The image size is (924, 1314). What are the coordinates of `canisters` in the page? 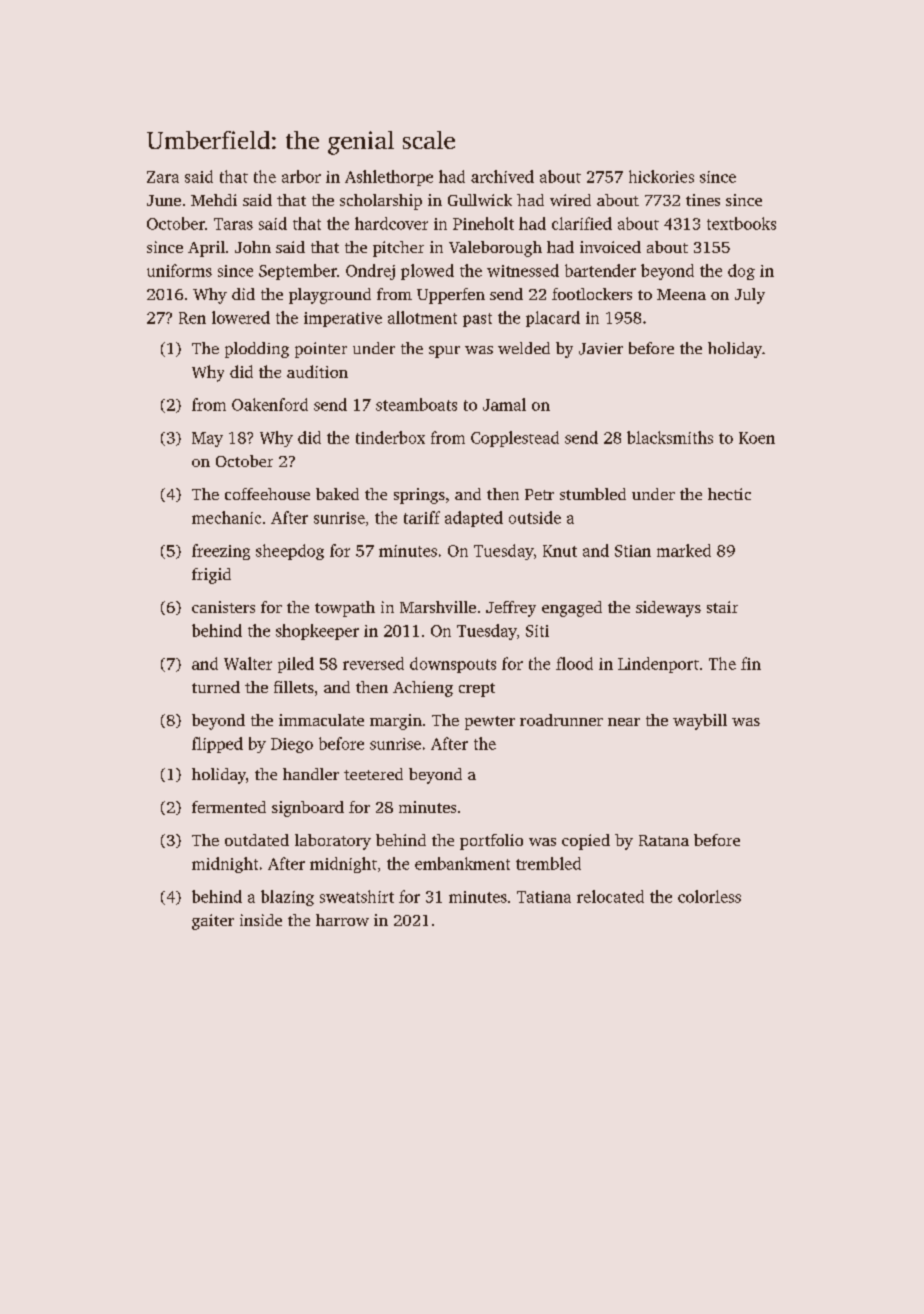 It's located at (223, 607).
